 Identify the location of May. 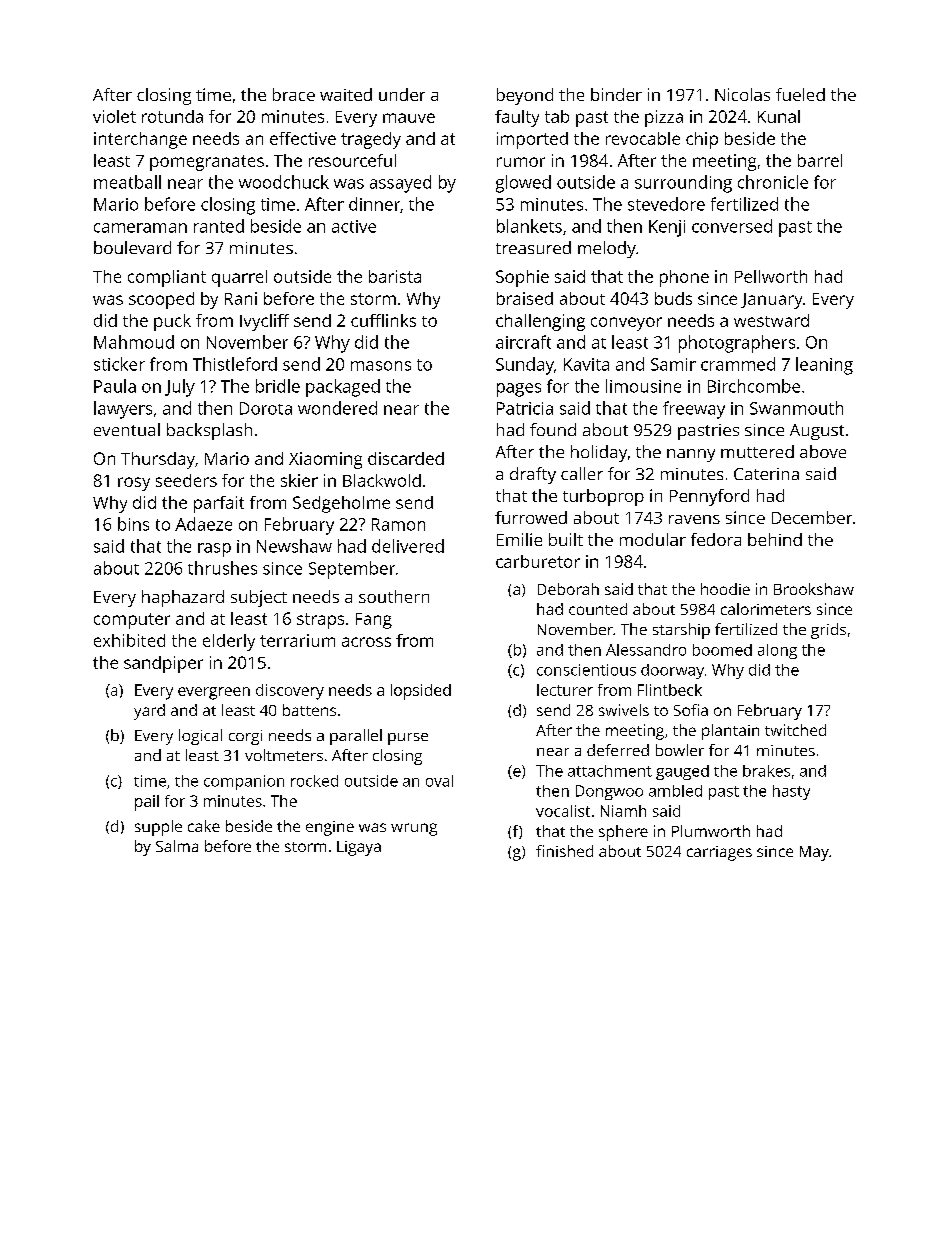
(814, 853).
